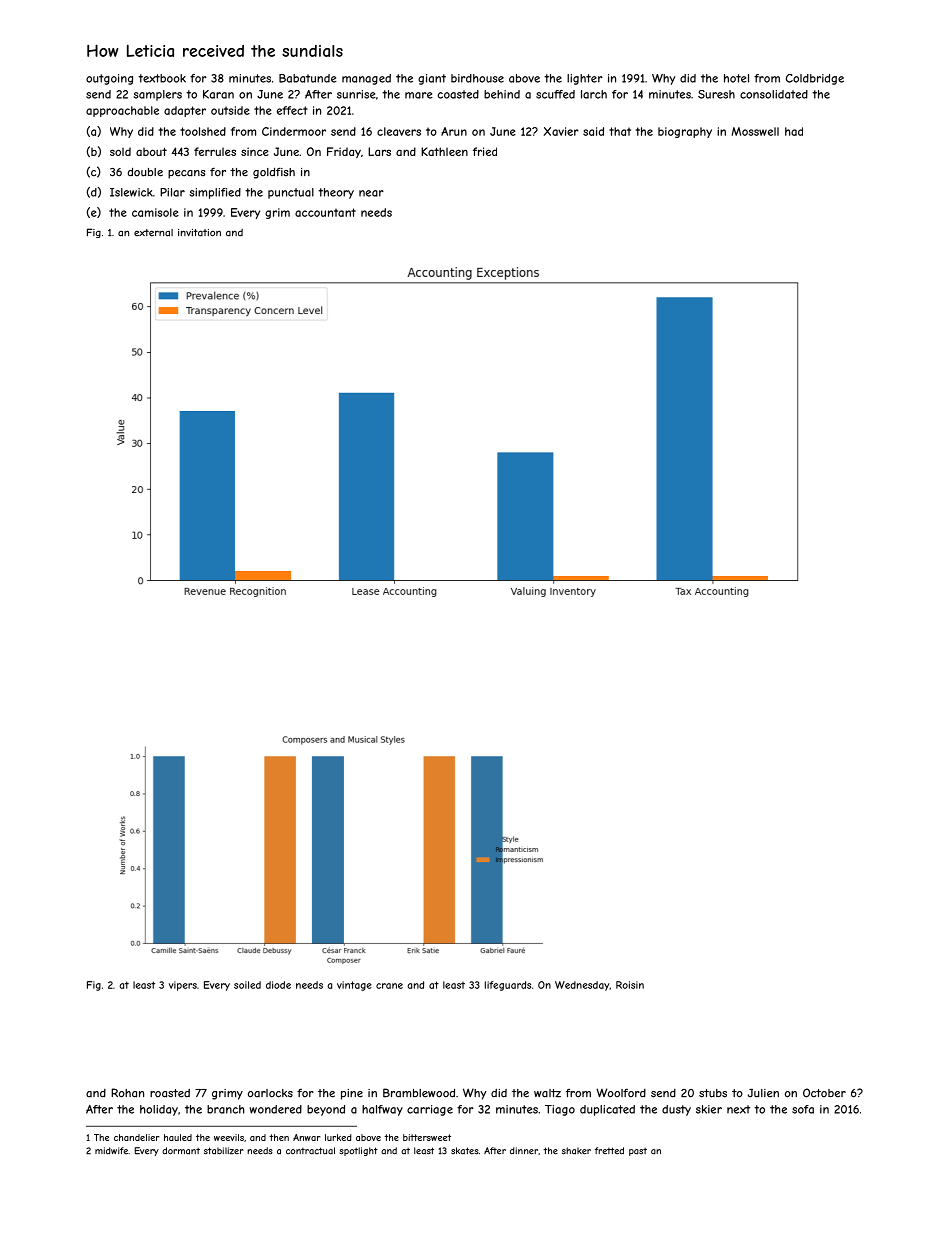 This screenshot has width=952, height=1233. Describe the element at coordinates (247, 985) in the screenshot. I see `soiled` at that location.
